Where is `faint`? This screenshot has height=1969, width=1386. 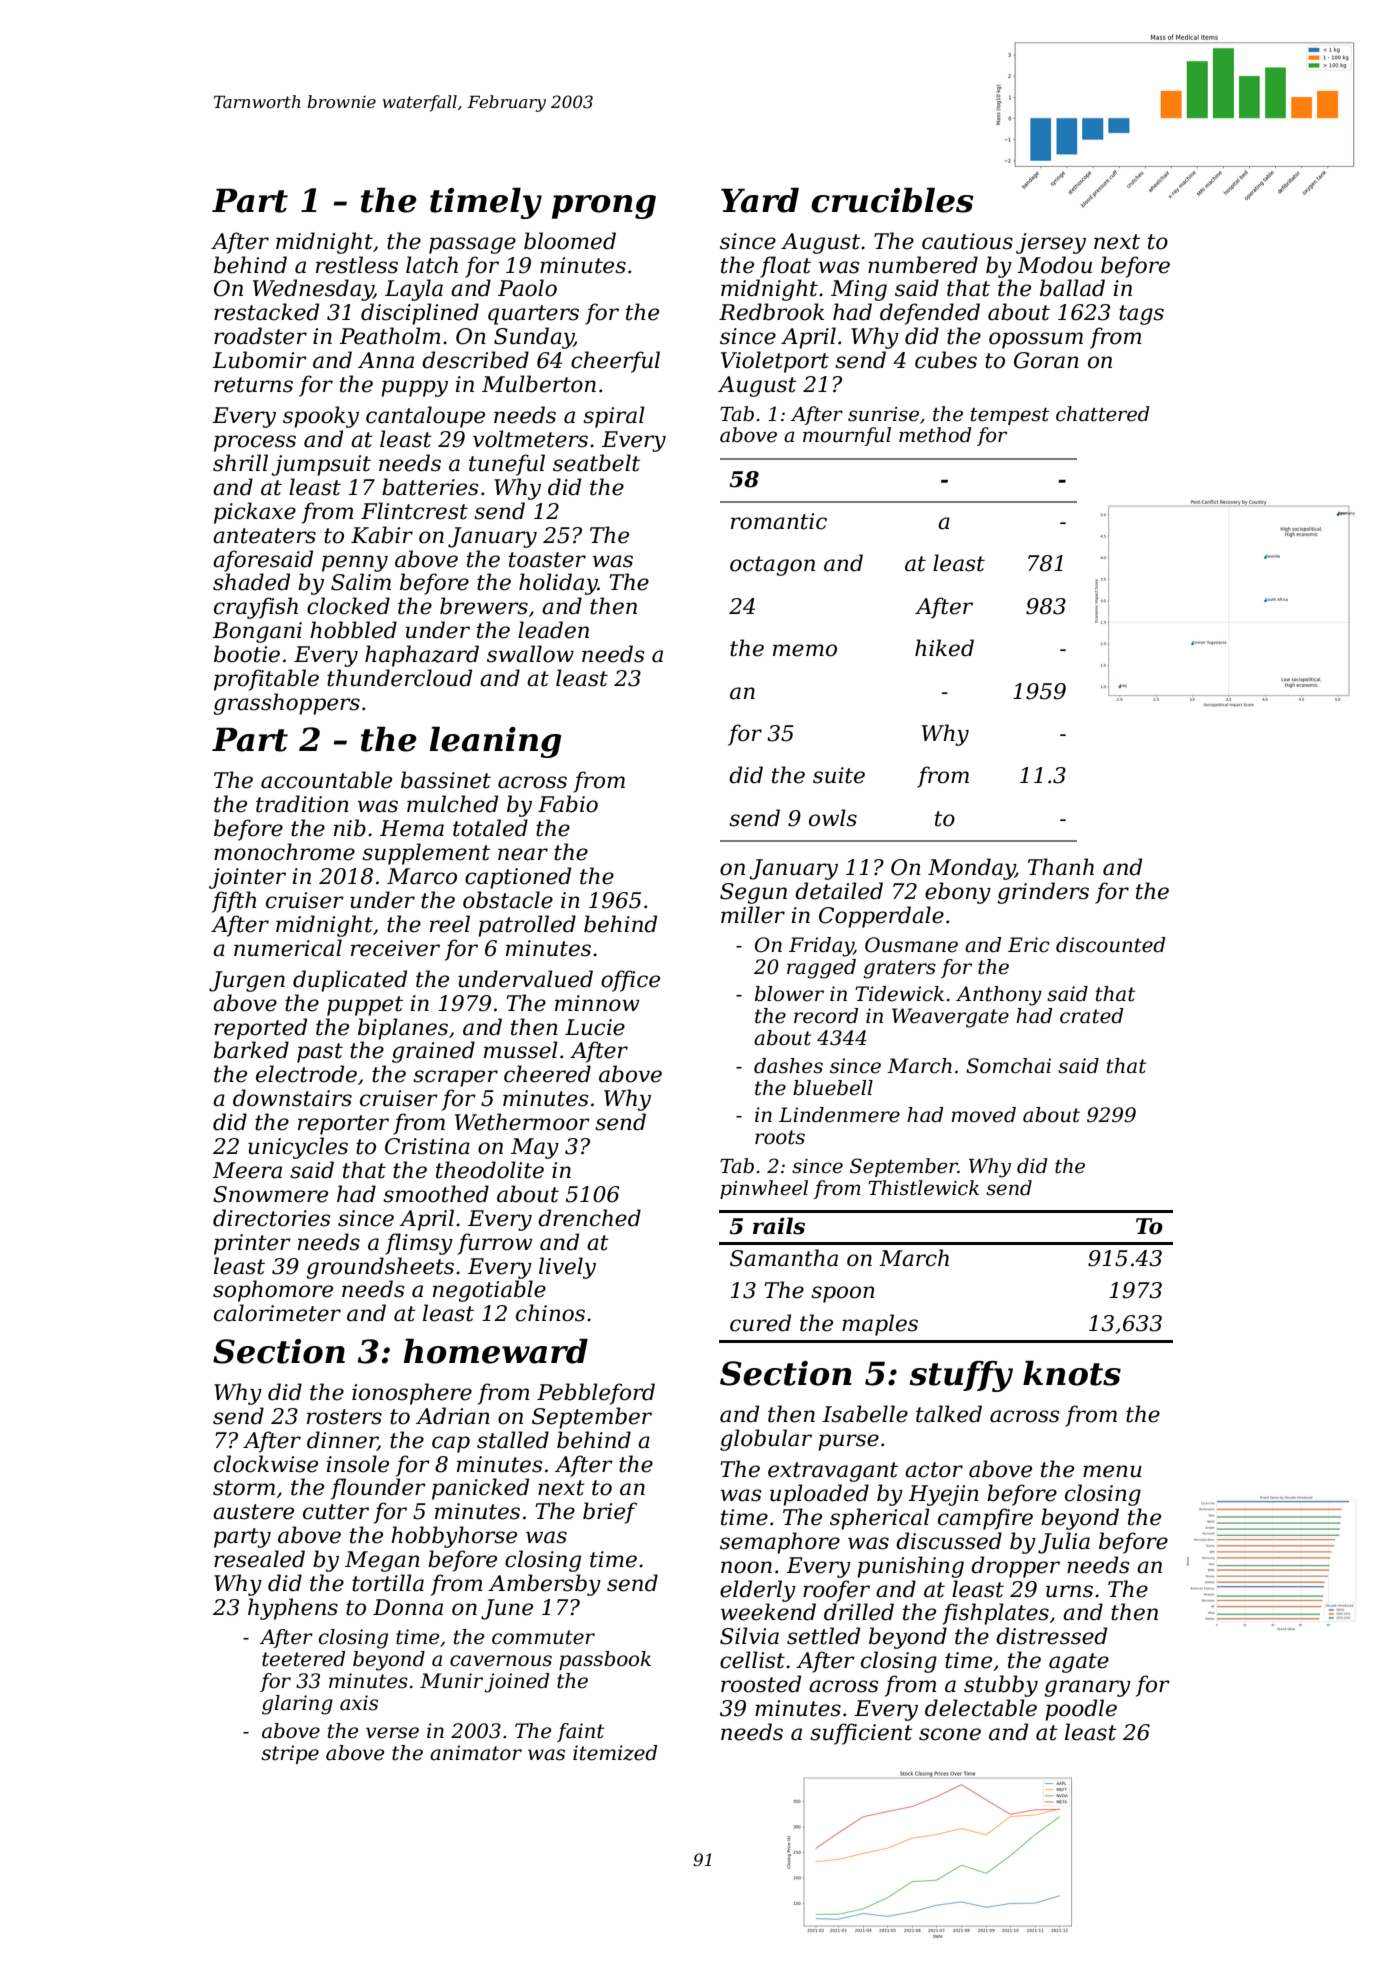 faint is located at coordinates (580, 1732).
